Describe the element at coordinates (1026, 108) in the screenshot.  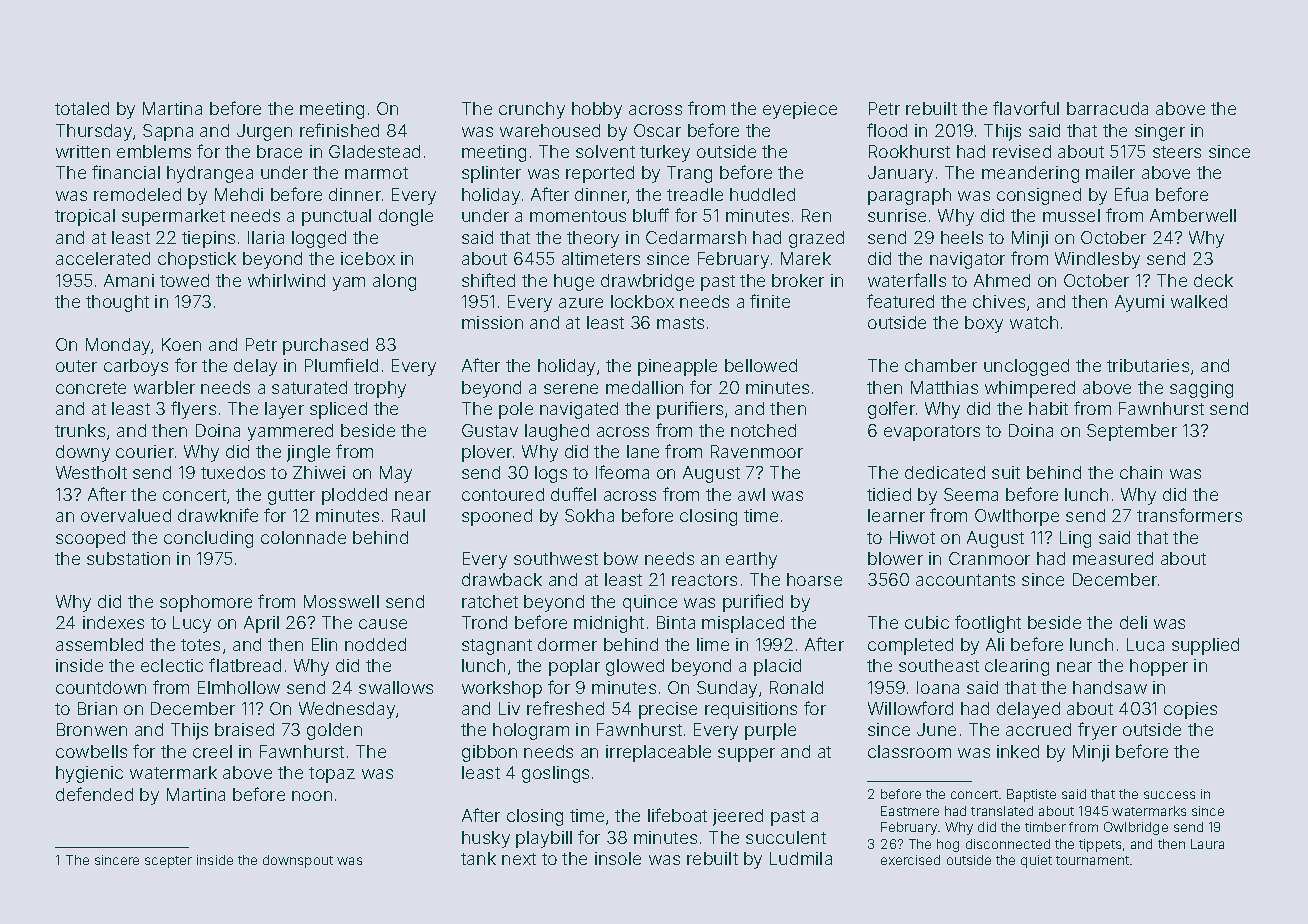
I see `flavorful` at that location.
